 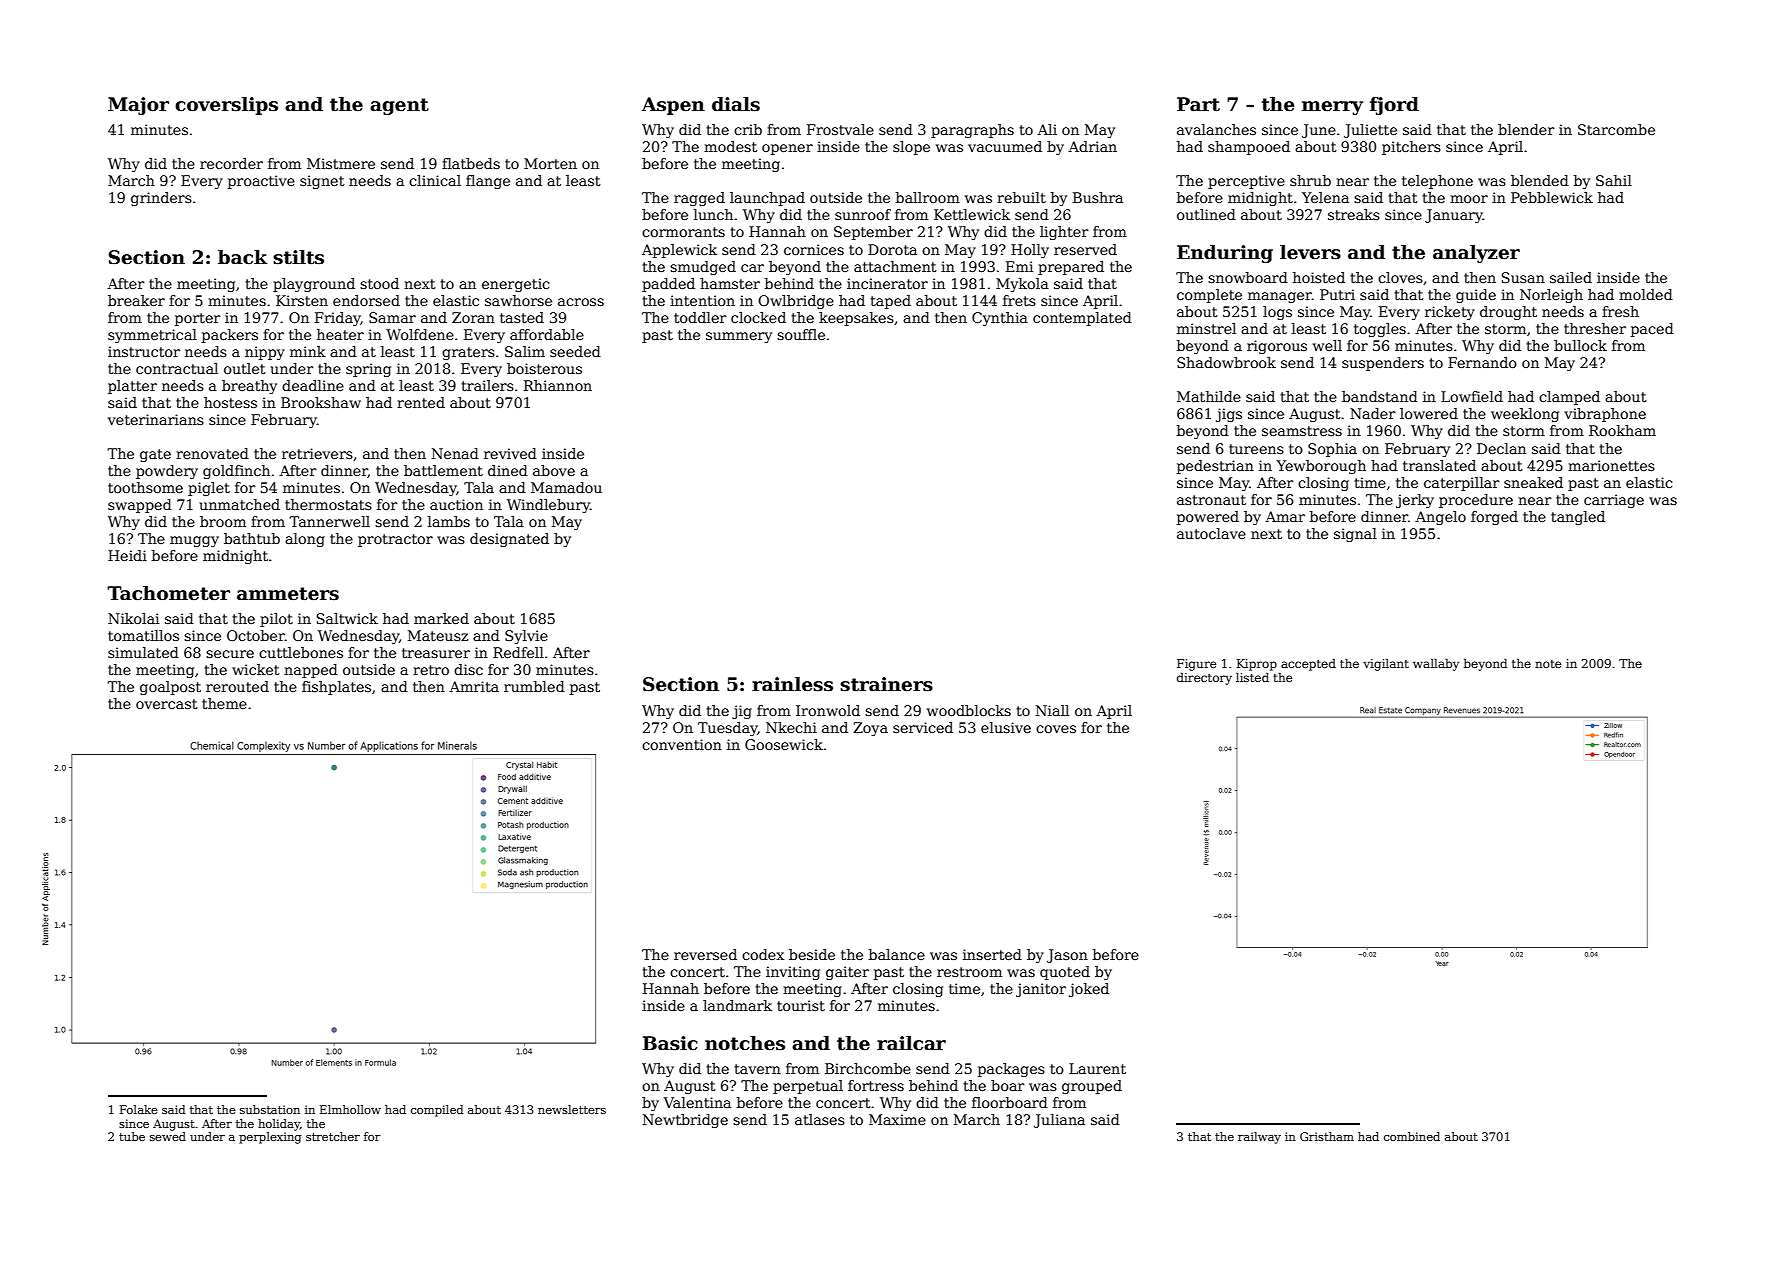 What do you see at coordinates (1652, 330) in the page?
I see `paced` at bounding box center [1652, 330].
